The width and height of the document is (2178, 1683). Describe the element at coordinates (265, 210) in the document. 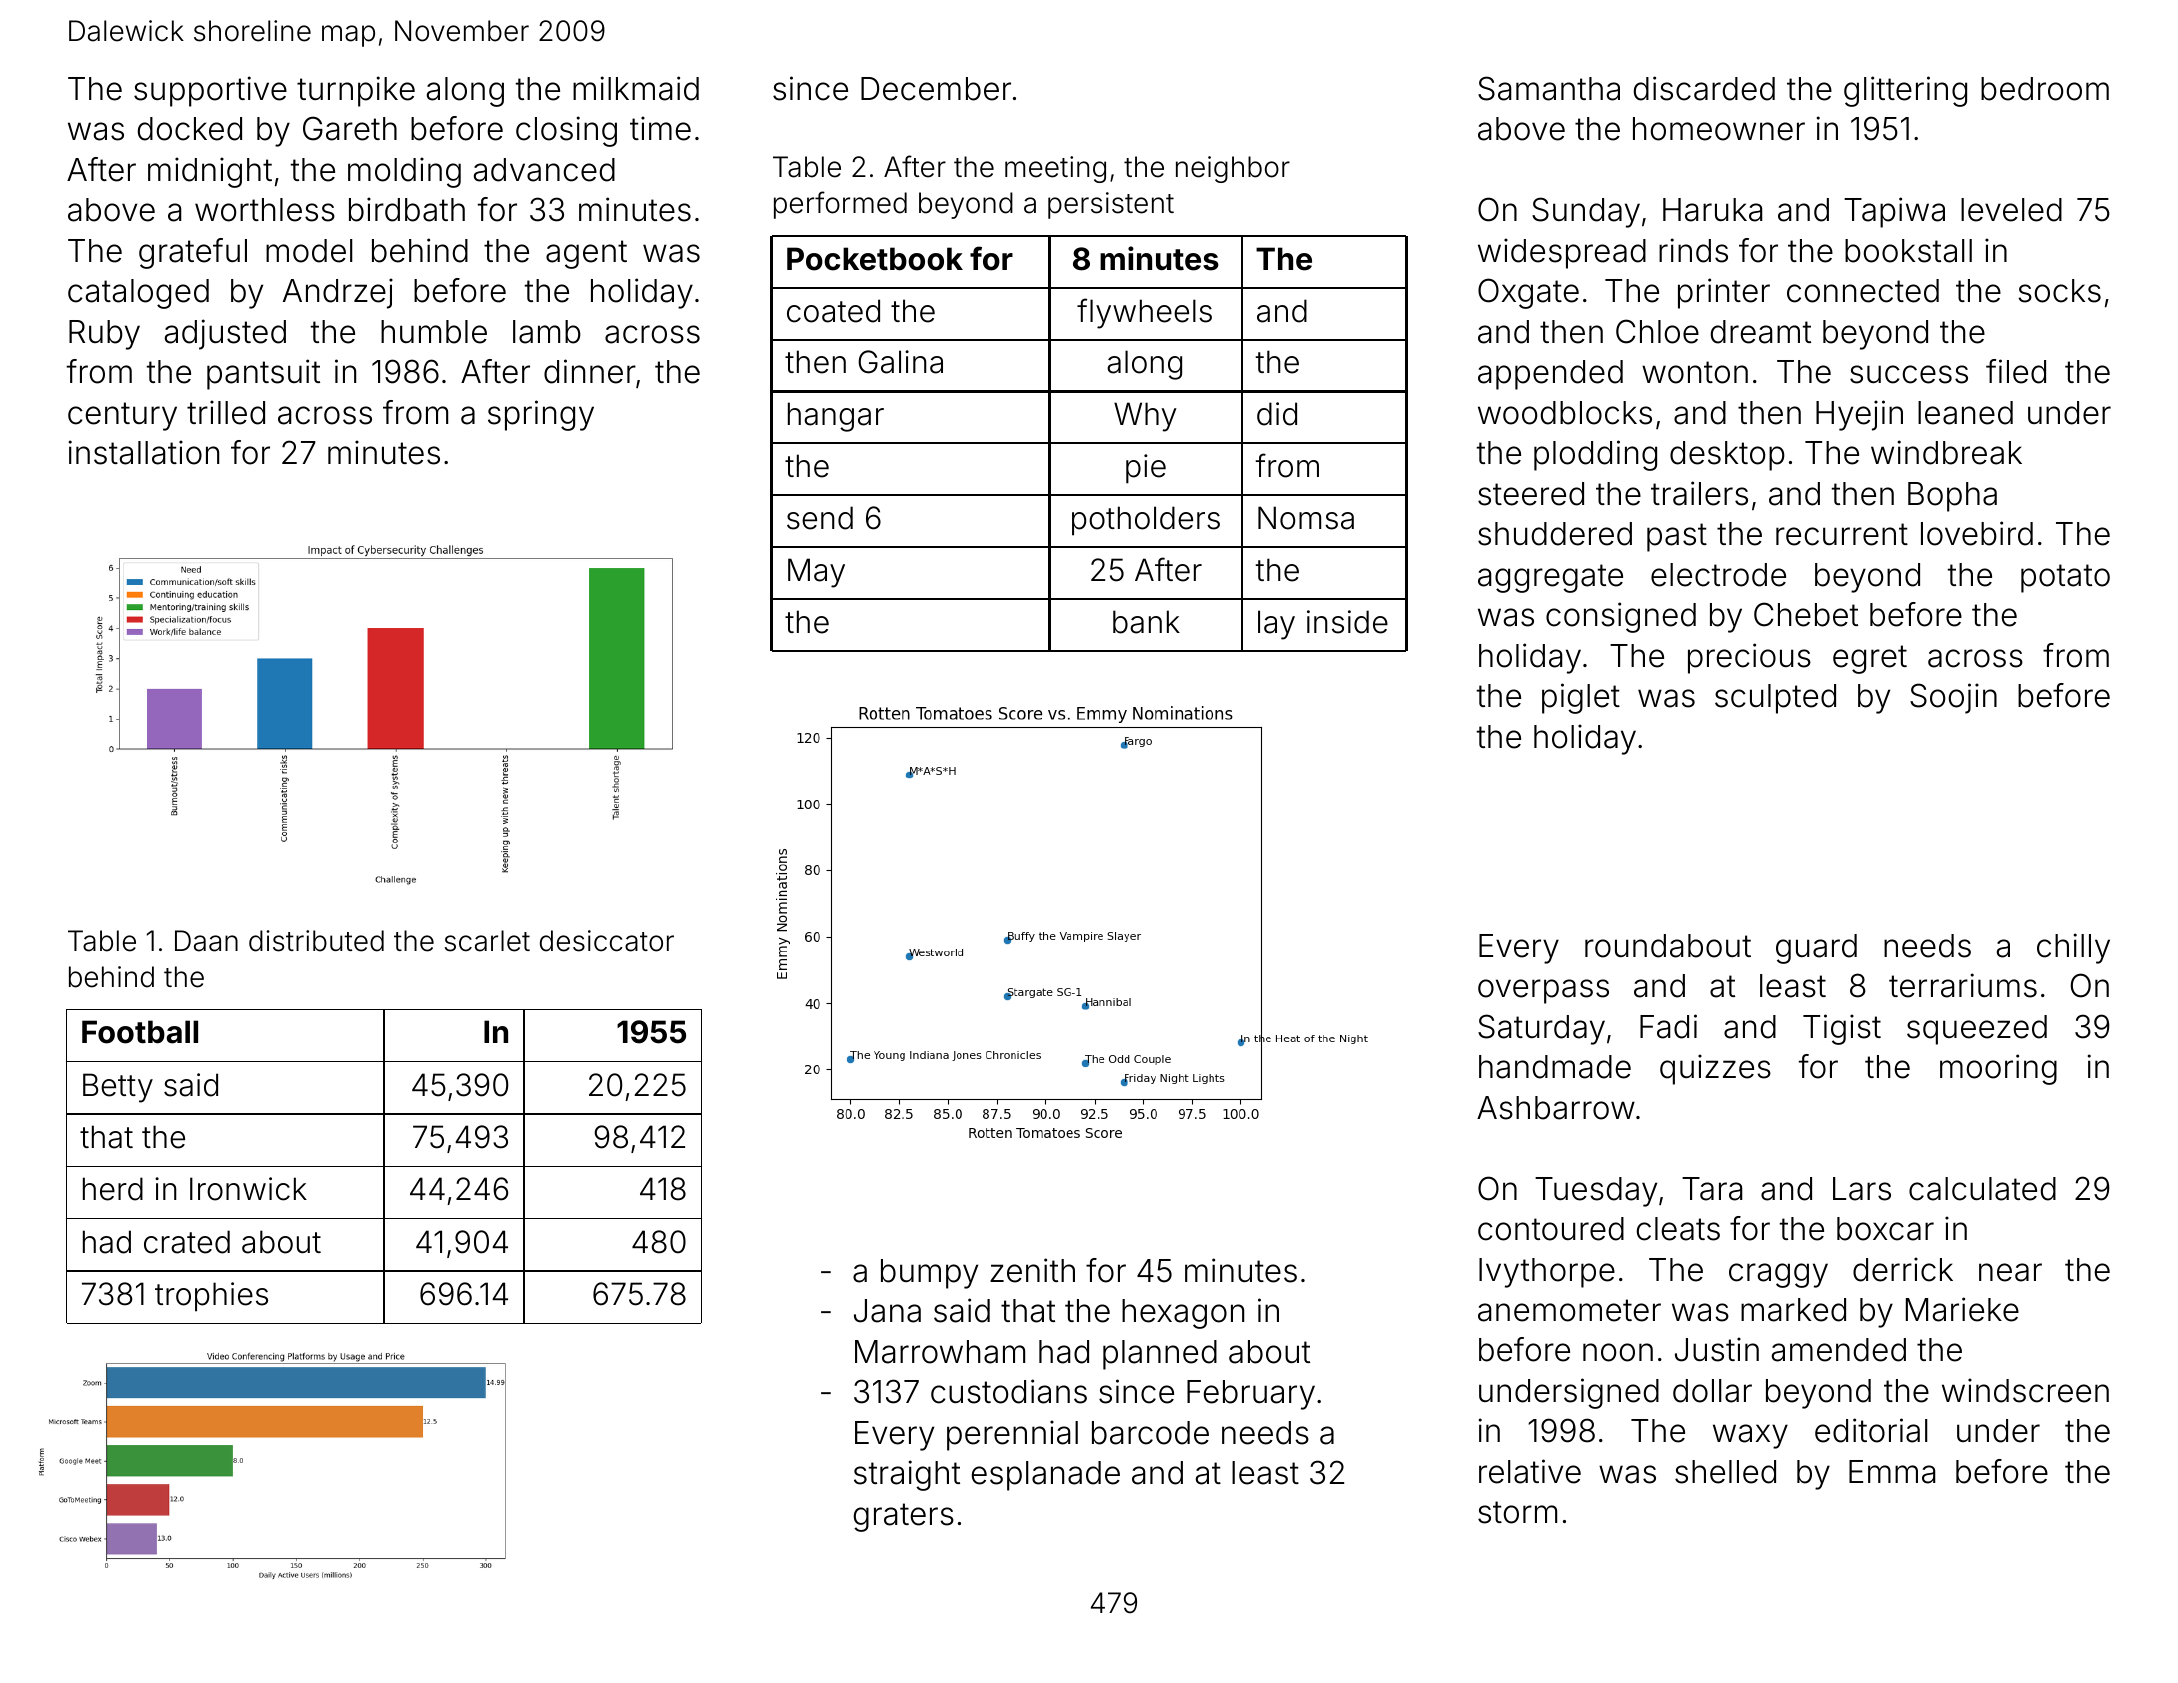

I see `worthless` at that location.
